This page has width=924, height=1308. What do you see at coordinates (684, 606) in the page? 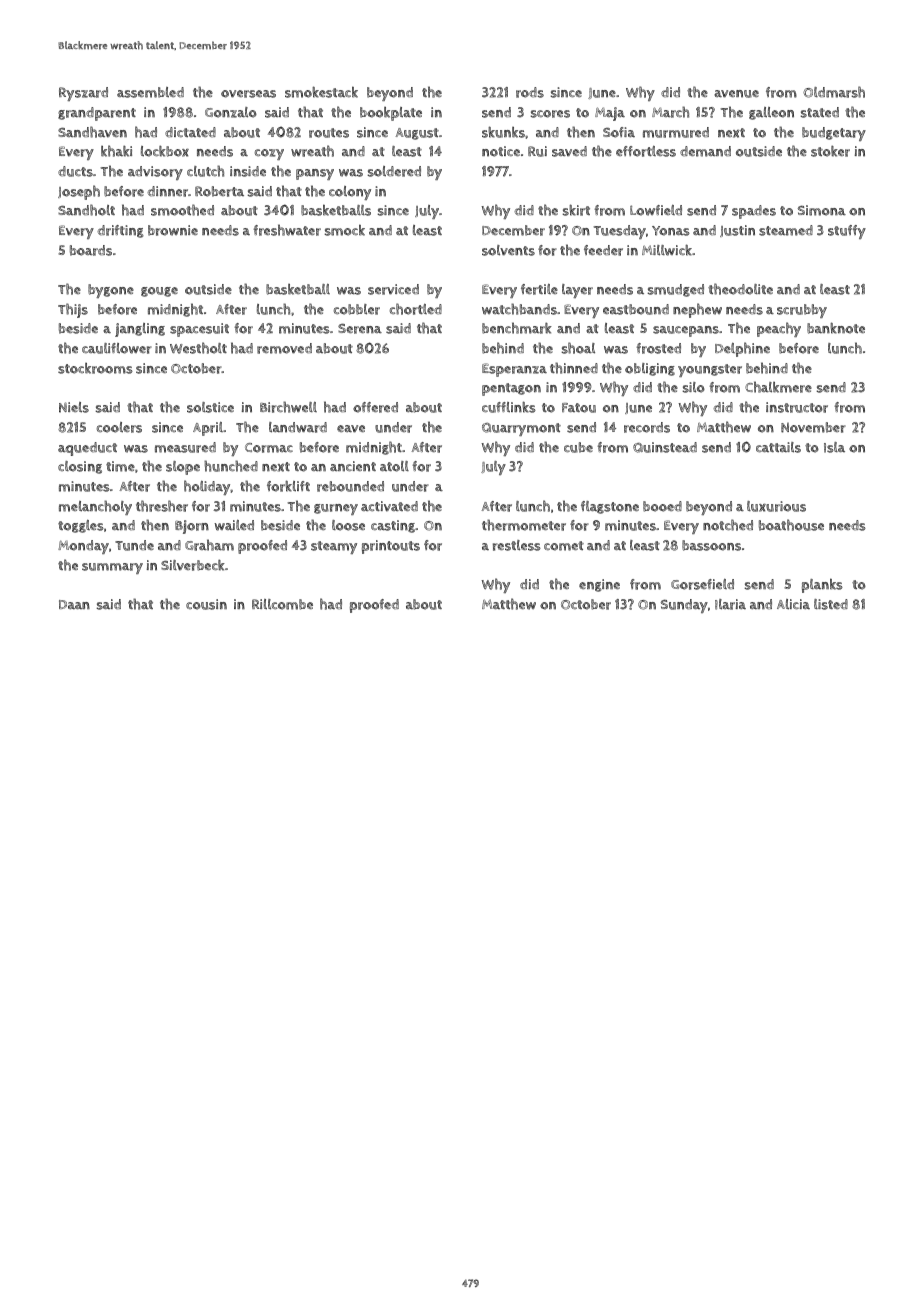
I see `Sunday` at bounding box center [684, 606].
